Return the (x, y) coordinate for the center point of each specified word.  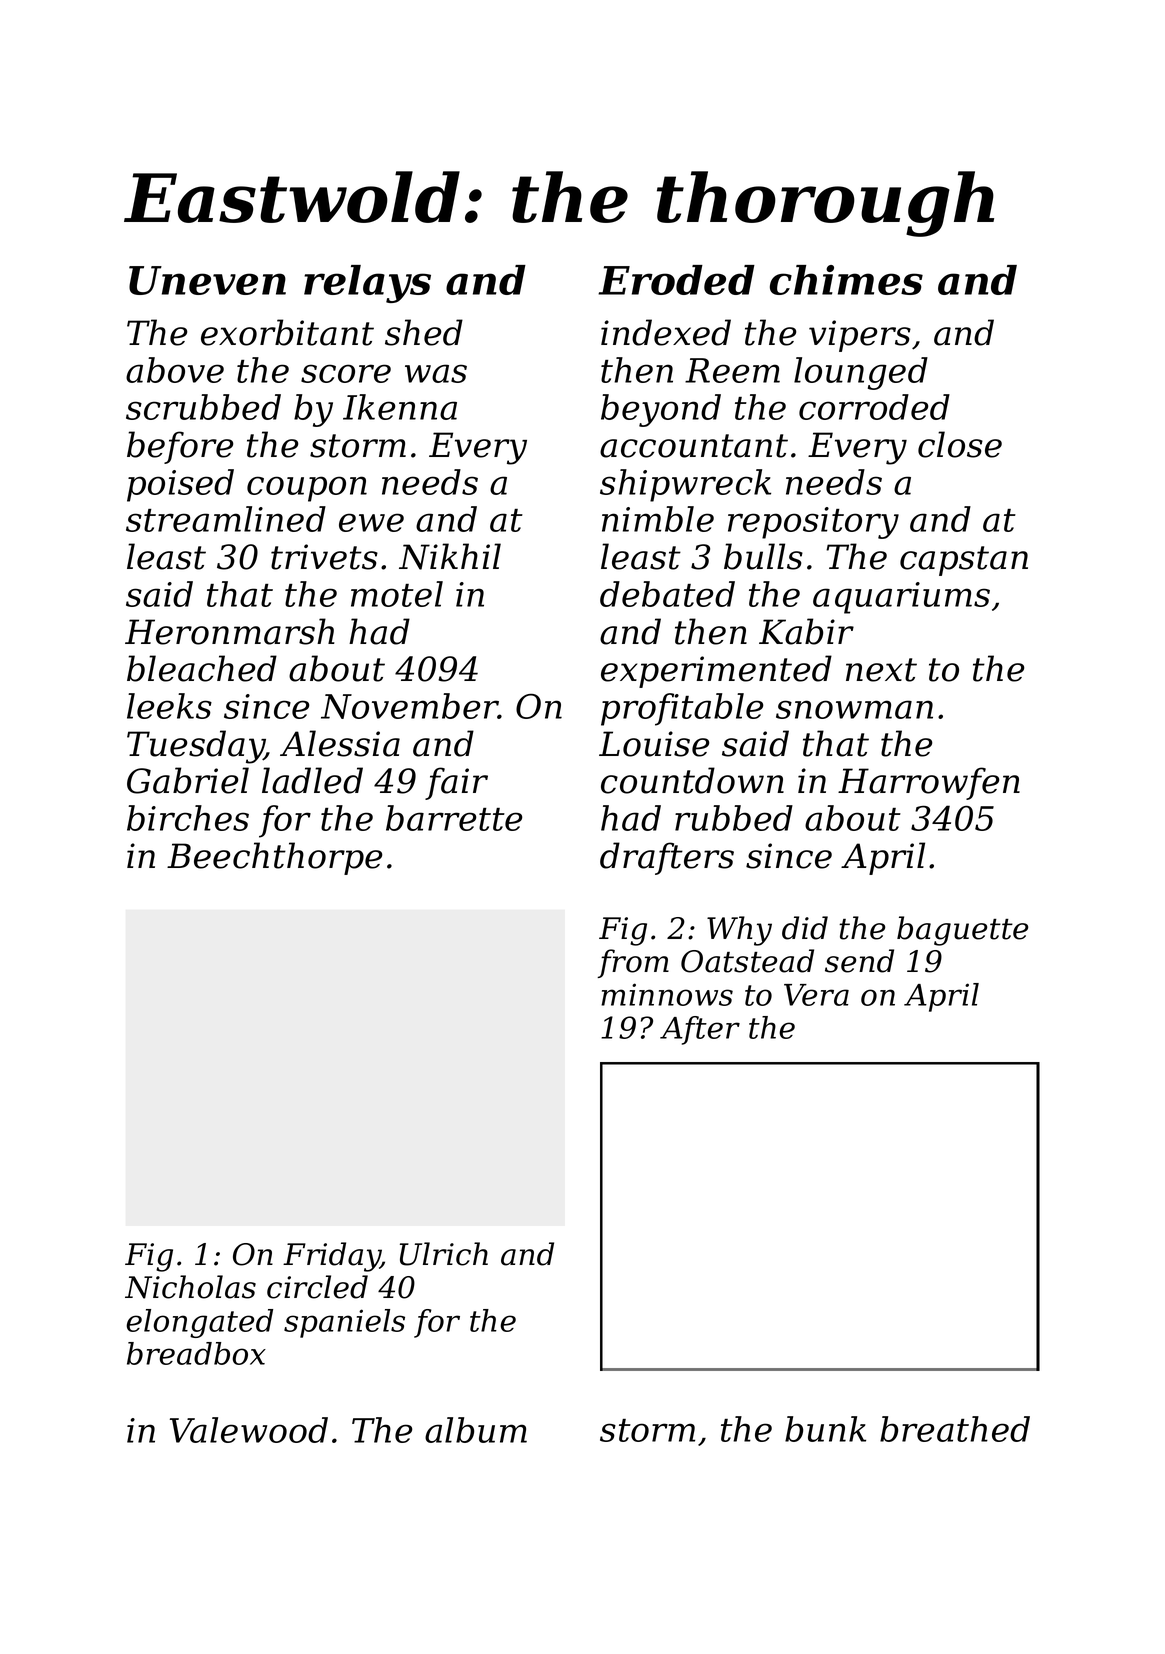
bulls (763, 556)
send (859, 961)
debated (667, 594)
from (633, 963)
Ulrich (444, 1254)
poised (180, 485)
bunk (825, 1429)
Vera (816, 995)
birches (188, 818)
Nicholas (190, 1287)
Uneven (207, 280)
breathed (955, 1429)
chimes (846, 280)
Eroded (676, 280)
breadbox (196, 1353)
